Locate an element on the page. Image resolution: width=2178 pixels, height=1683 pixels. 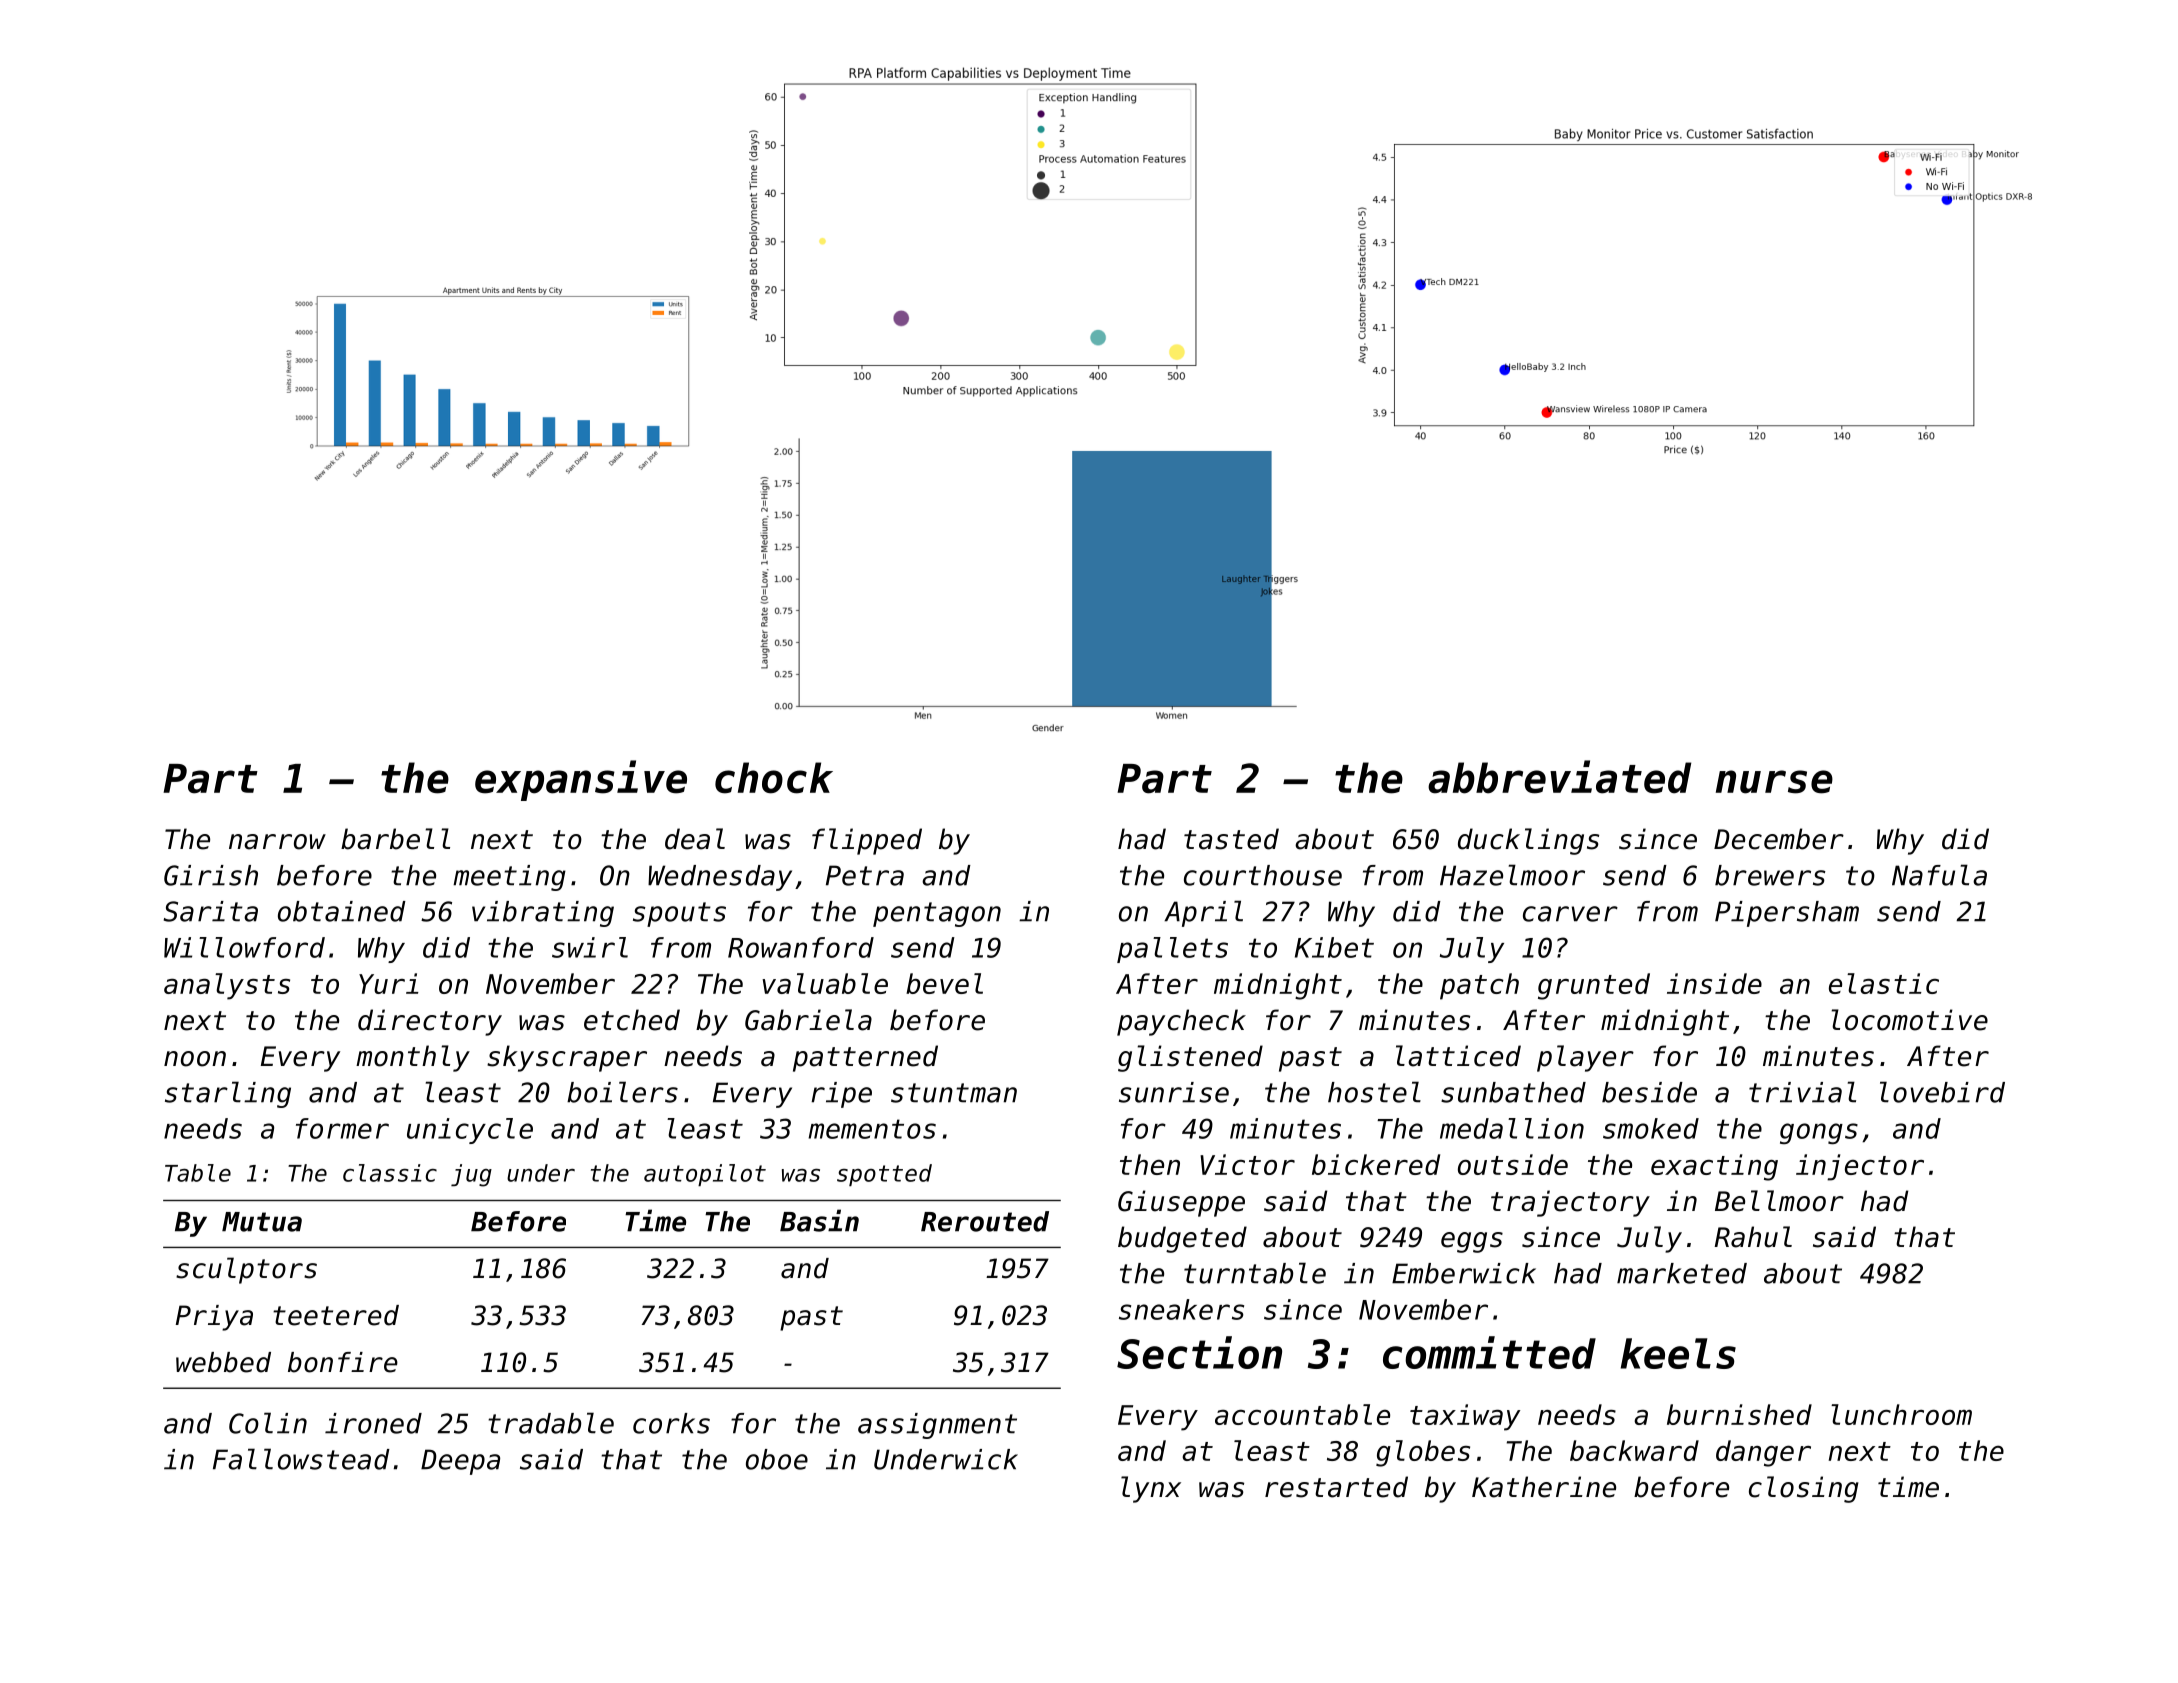
budgeted is located at coordinates (1182, 1239).
